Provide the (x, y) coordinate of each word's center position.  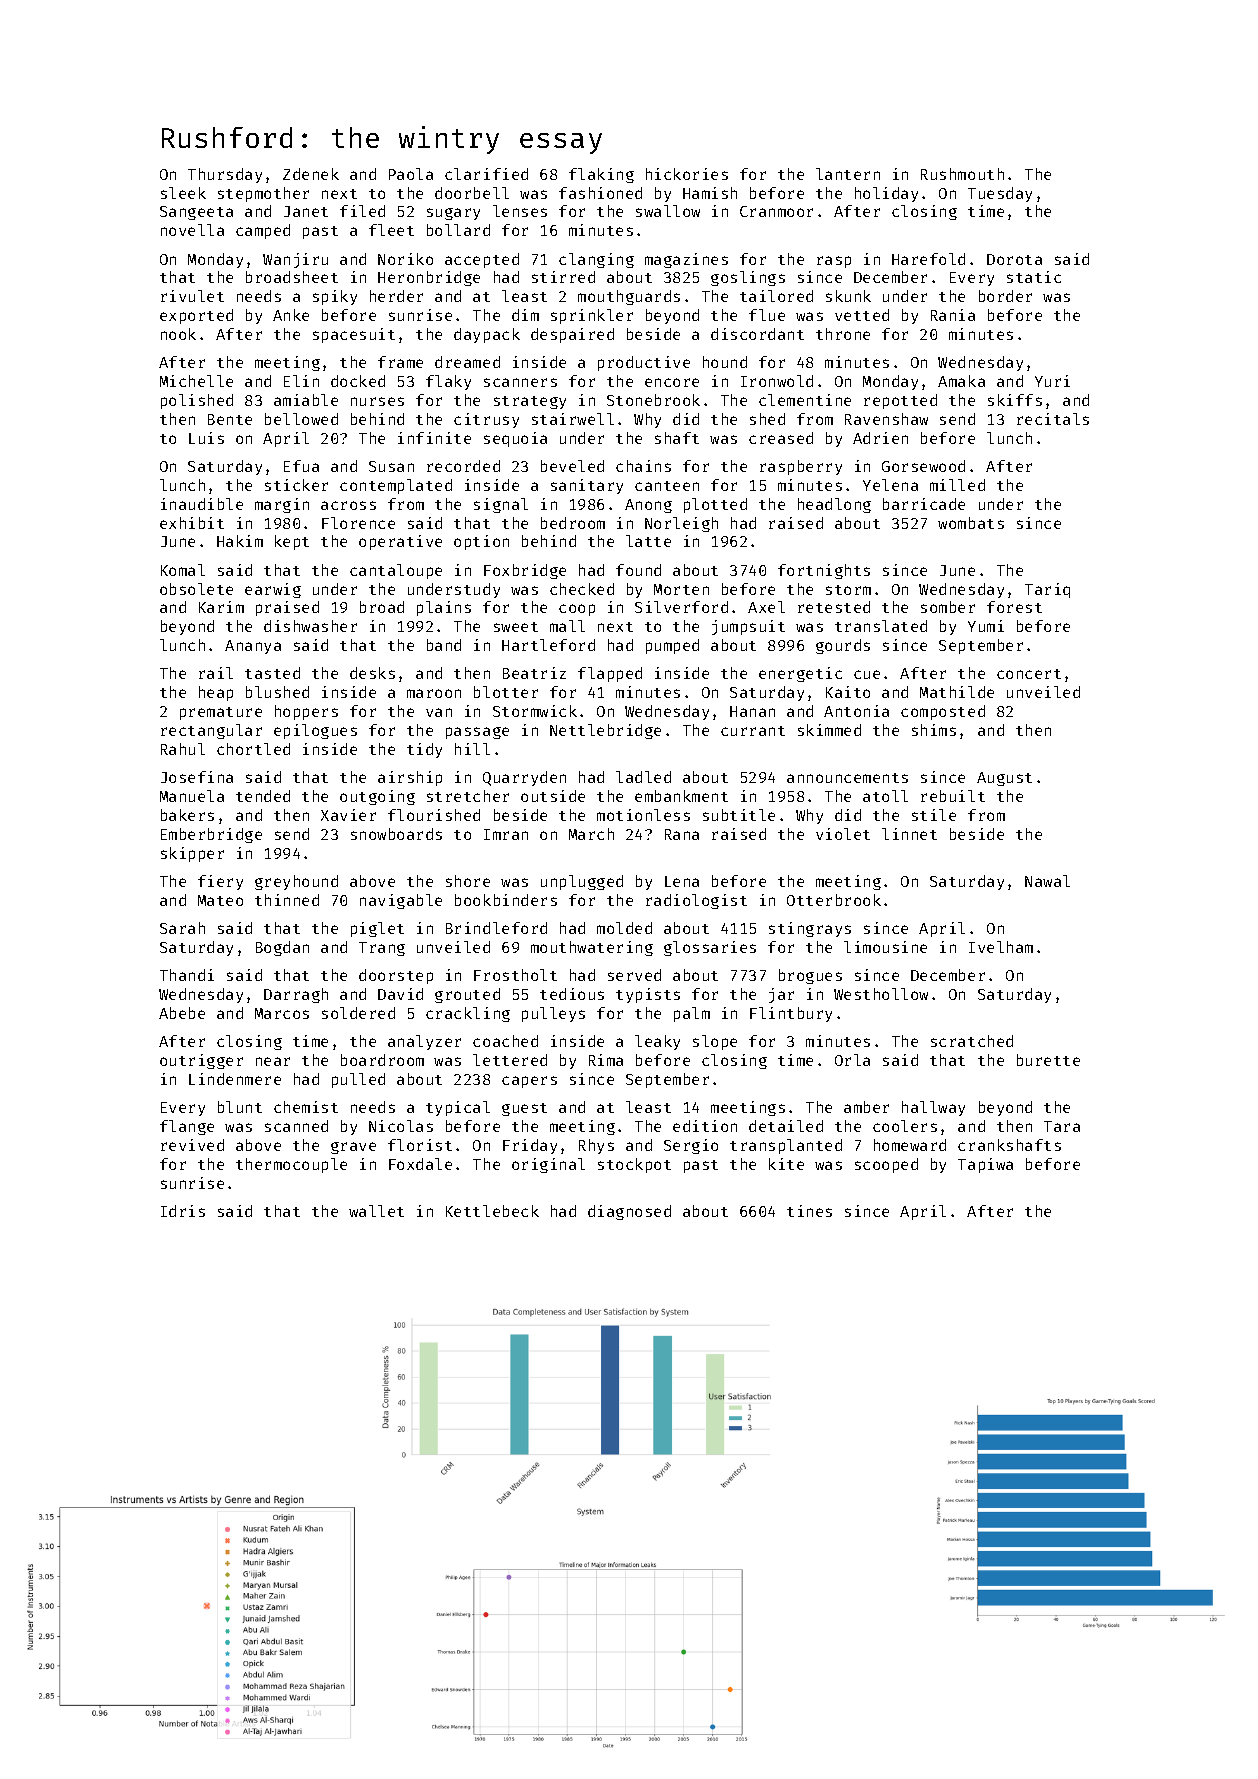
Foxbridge (525, 571)
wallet (376, 1211)
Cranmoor (776, 211)
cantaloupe (396, 571)
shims (934, 730)
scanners (520, 382)
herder (396, 296)
